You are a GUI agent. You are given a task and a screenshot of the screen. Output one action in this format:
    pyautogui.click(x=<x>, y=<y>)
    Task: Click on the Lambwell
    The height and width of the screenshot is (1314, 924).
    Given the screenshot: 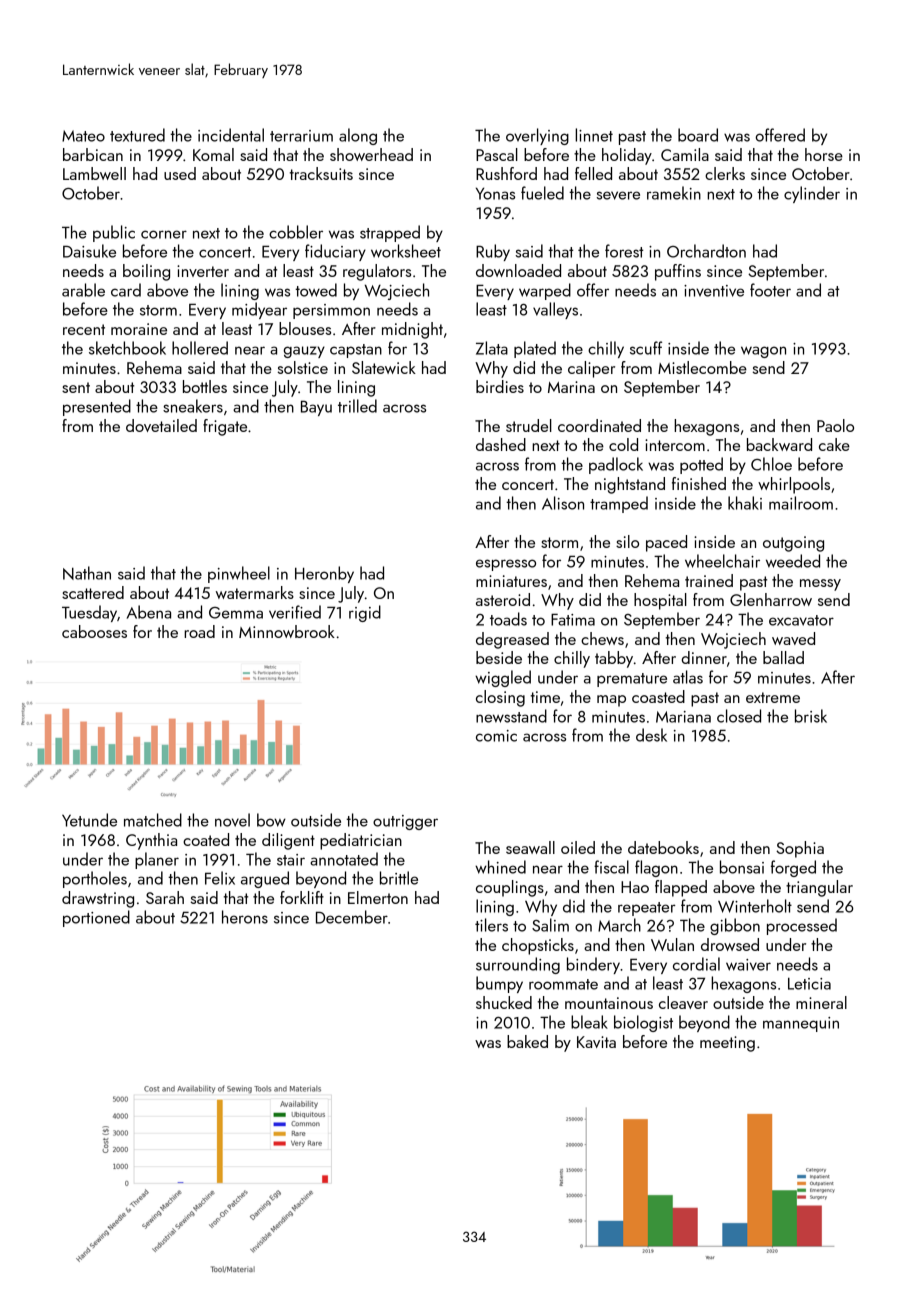 What is the action you would take?
    pyautogui.click(x=94, y=173)
